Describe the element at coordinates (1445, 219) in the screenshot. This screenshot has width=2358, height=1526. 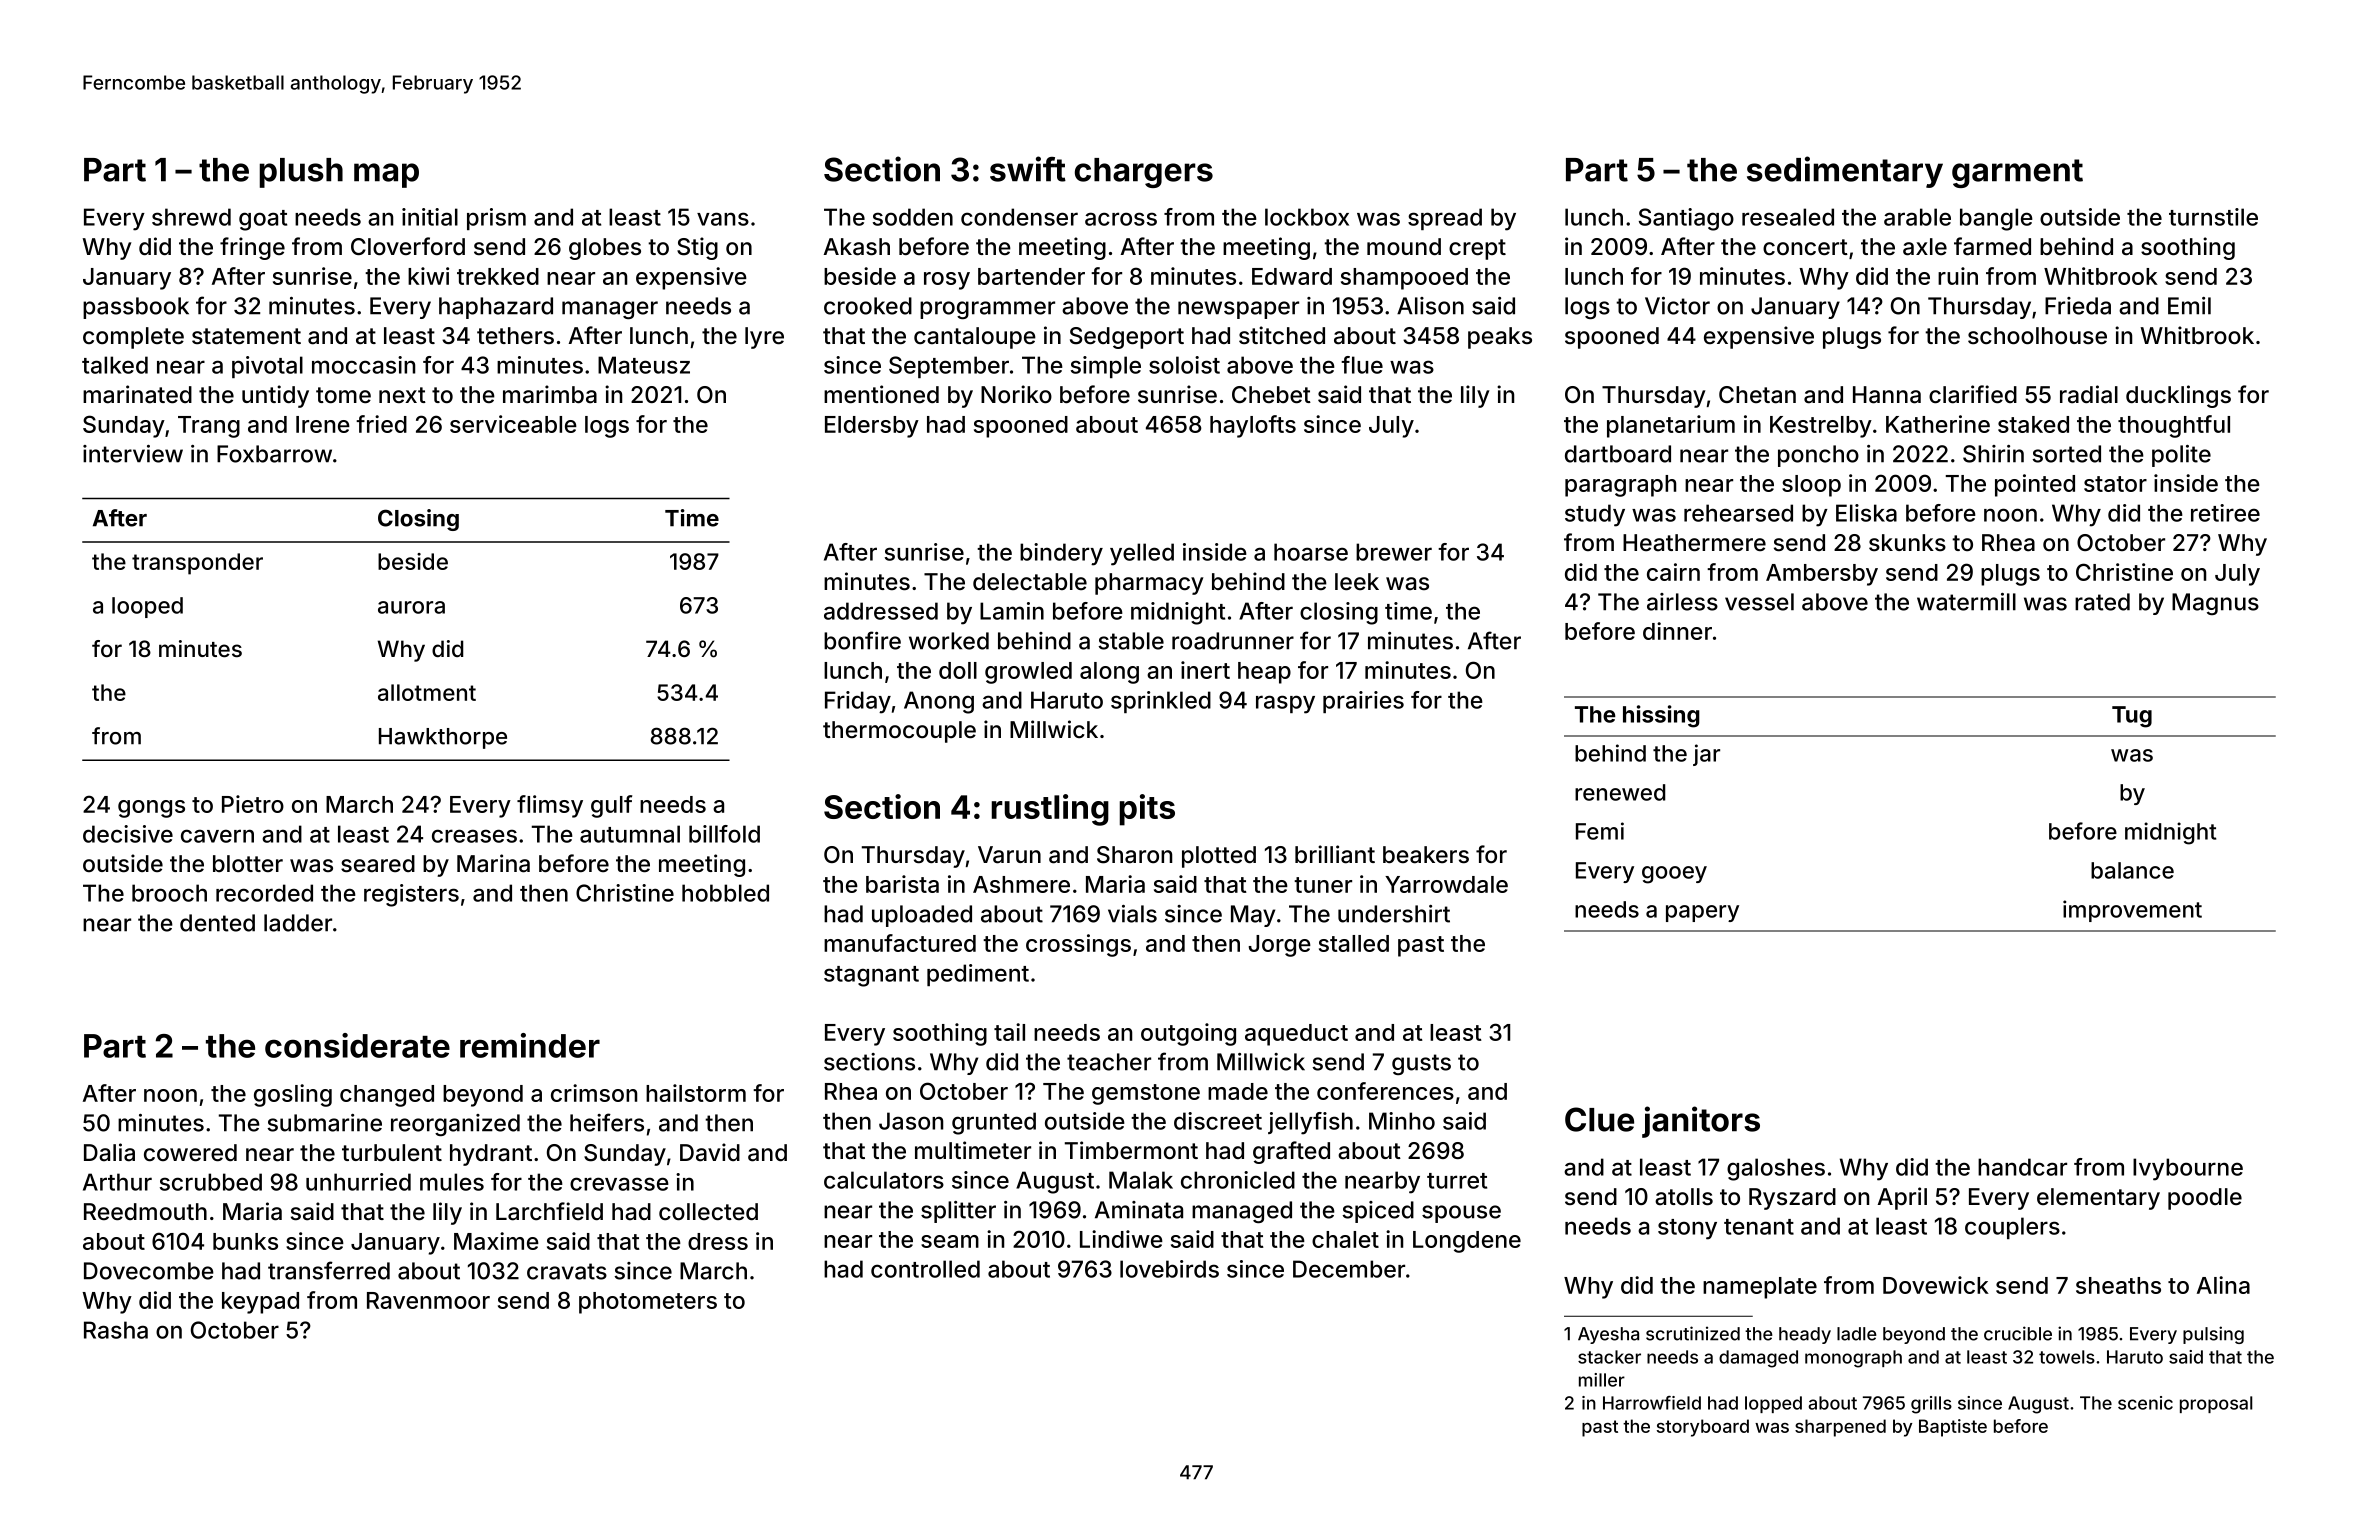
I see `spread` at that location.
